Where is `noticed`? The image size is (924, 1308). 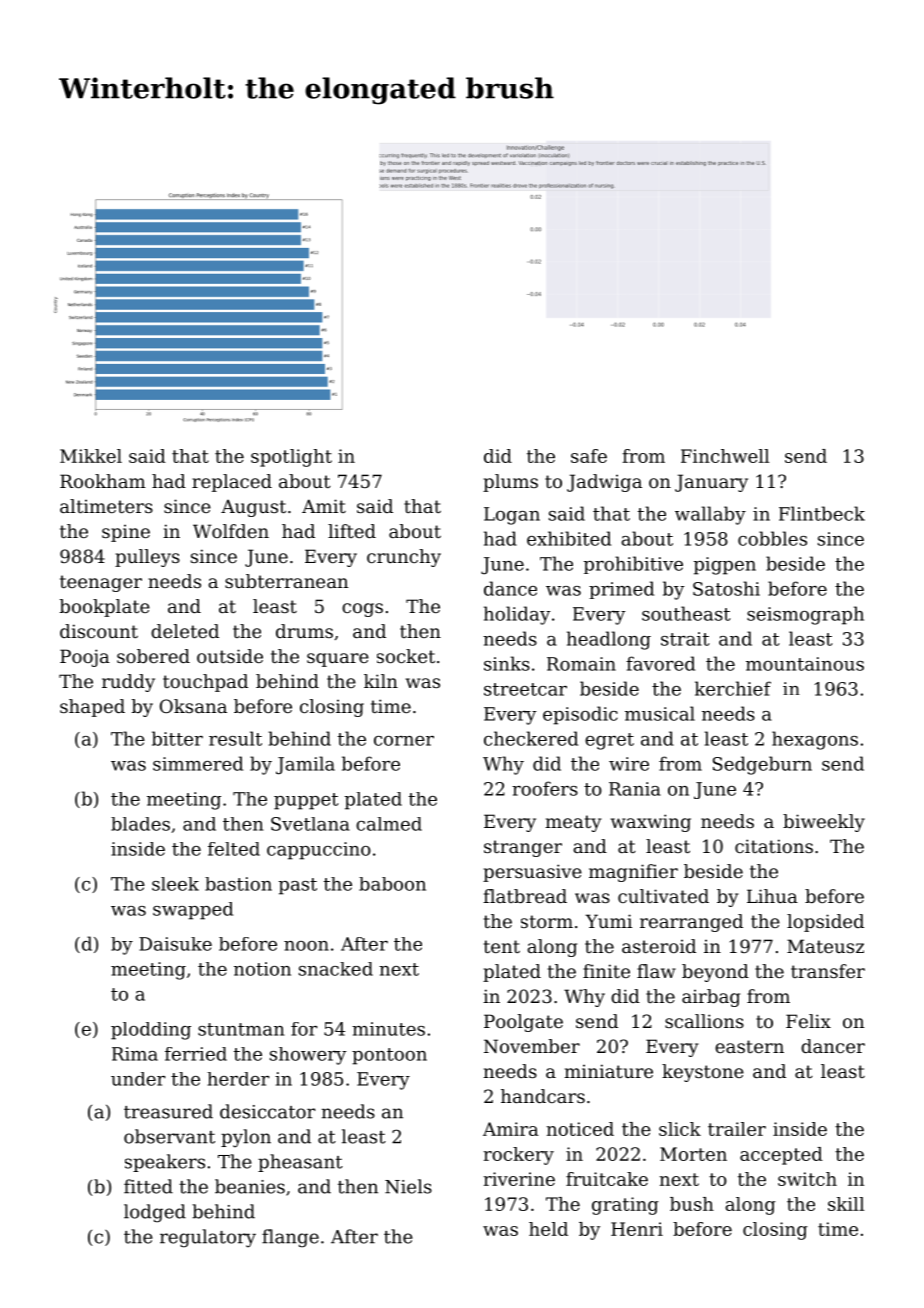 noticed is located at coordinates (580, 1129).
